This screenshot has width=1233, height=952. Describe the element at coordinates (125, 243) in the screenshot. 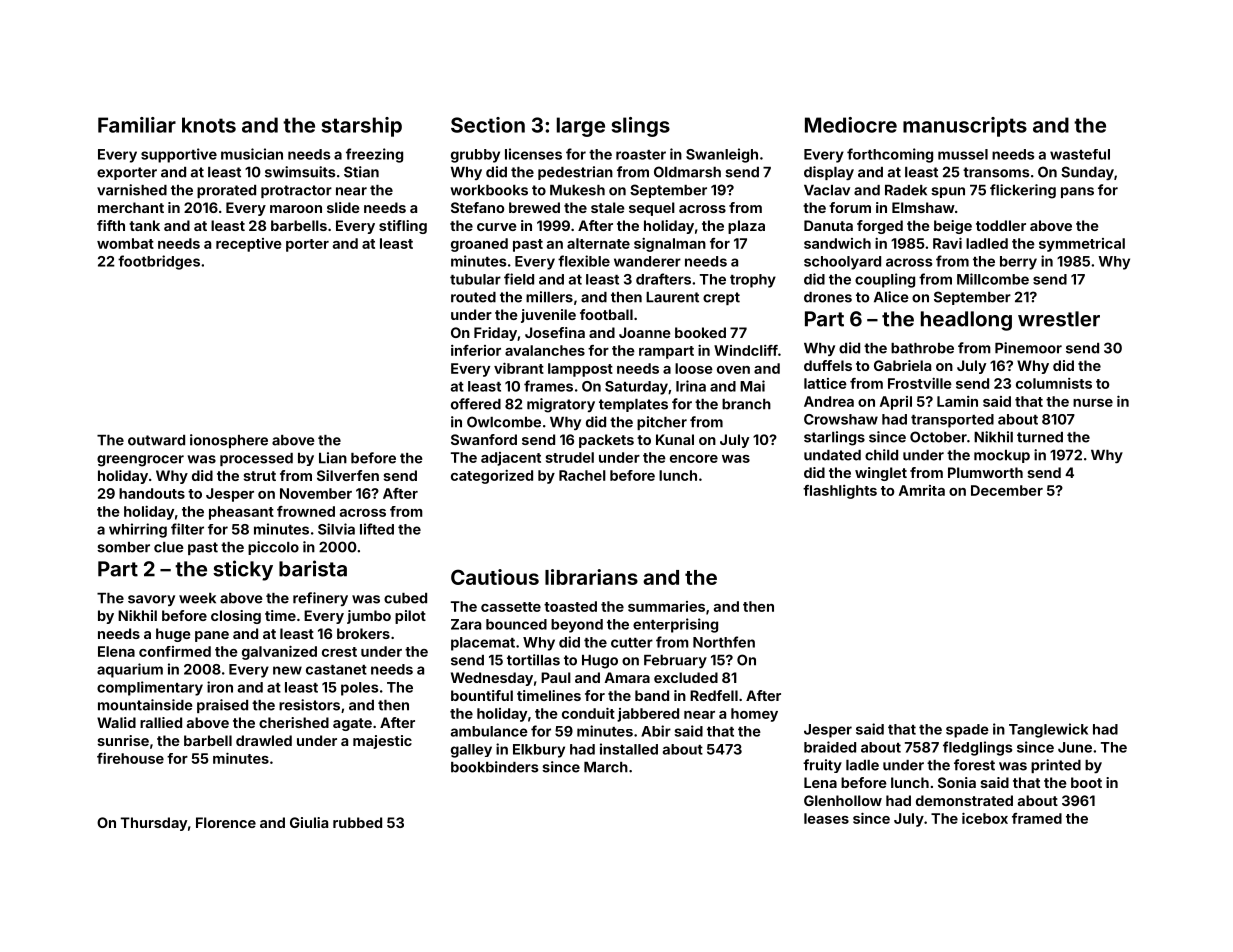

I see `wombat` at that location.
